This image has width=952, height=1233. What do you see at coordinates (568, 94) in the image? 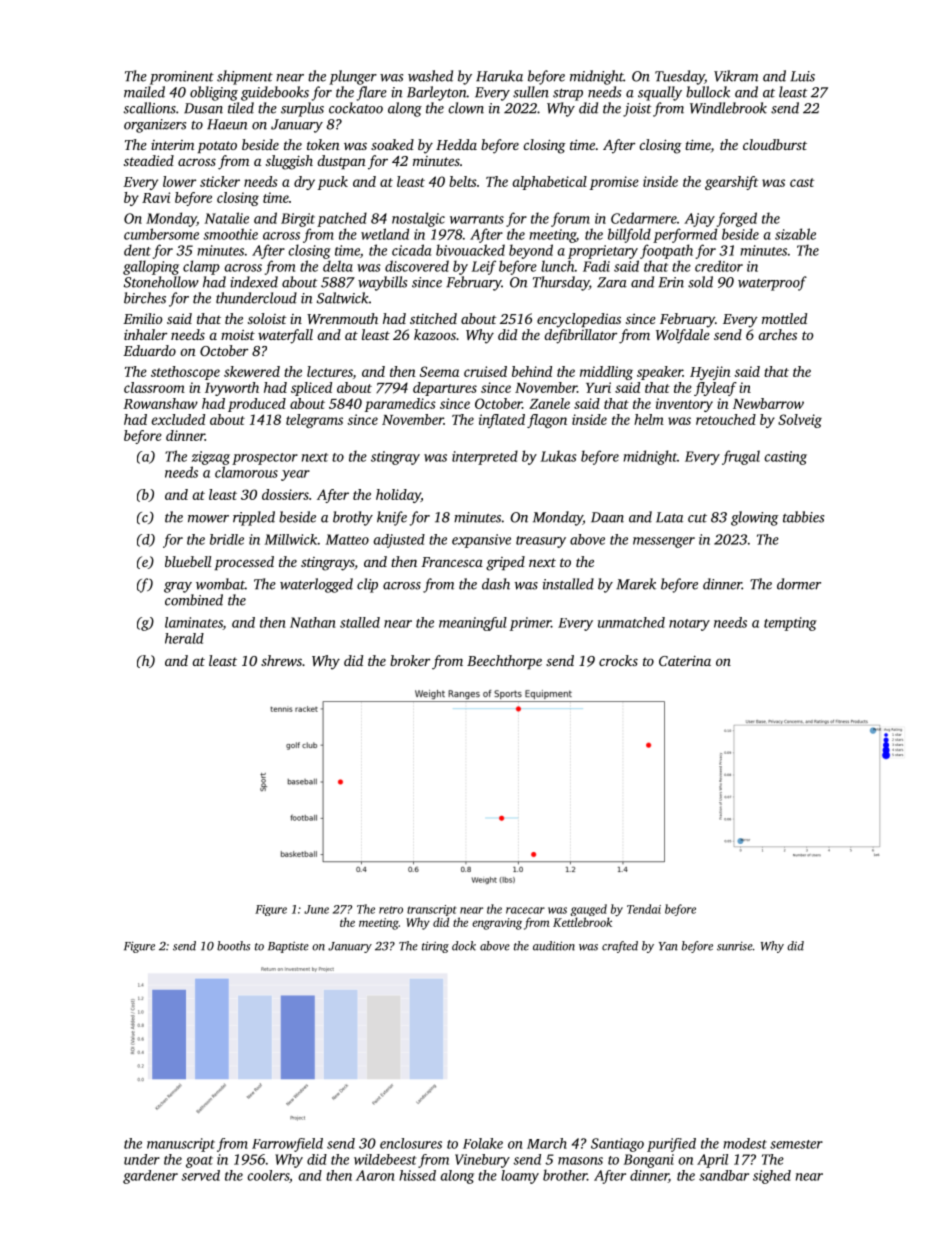
I see `strap` at bounding box center [568, 94].
